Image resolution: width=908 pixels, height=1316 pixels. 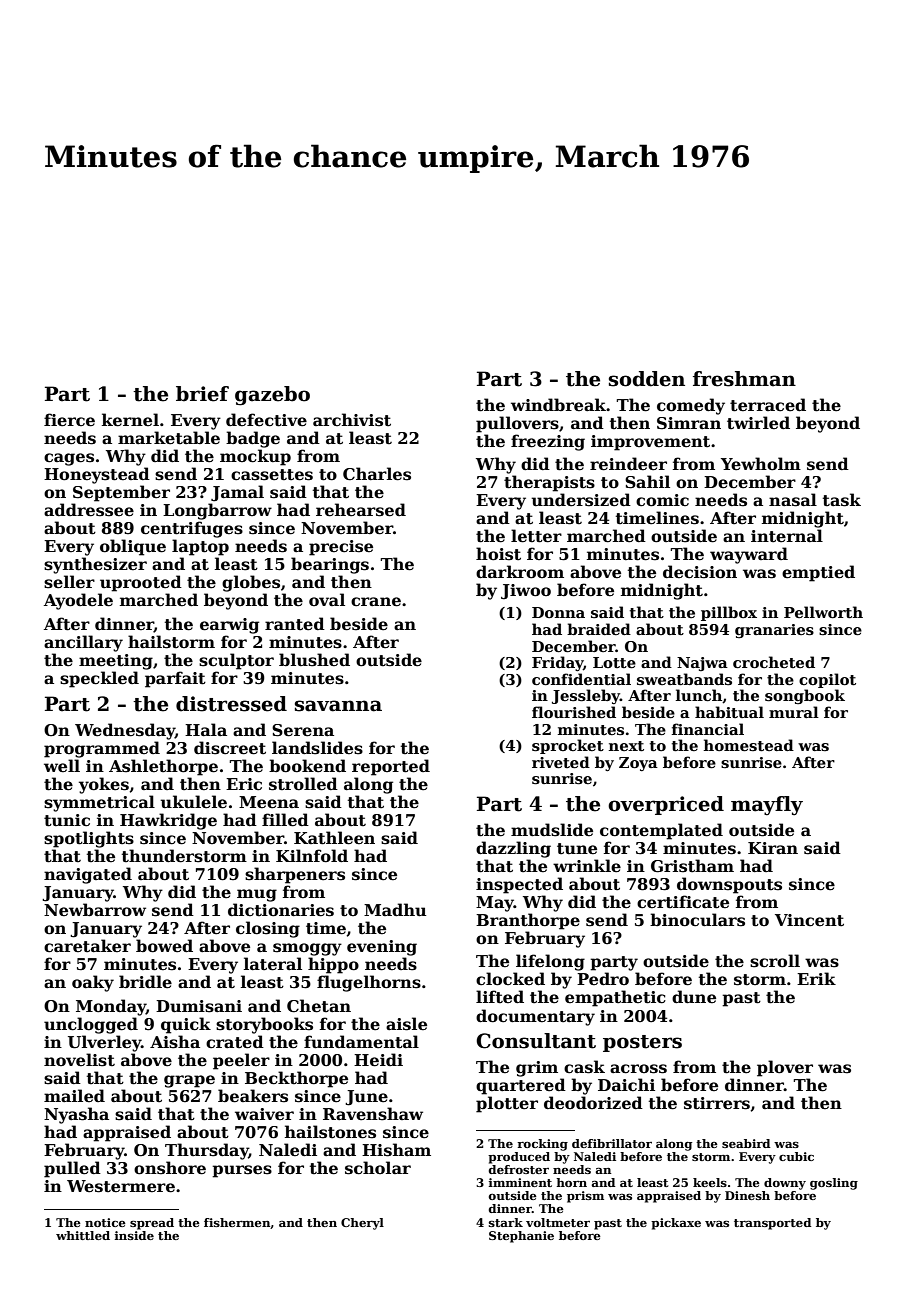 I want to click on archivist, so click(x=352, y=420).
